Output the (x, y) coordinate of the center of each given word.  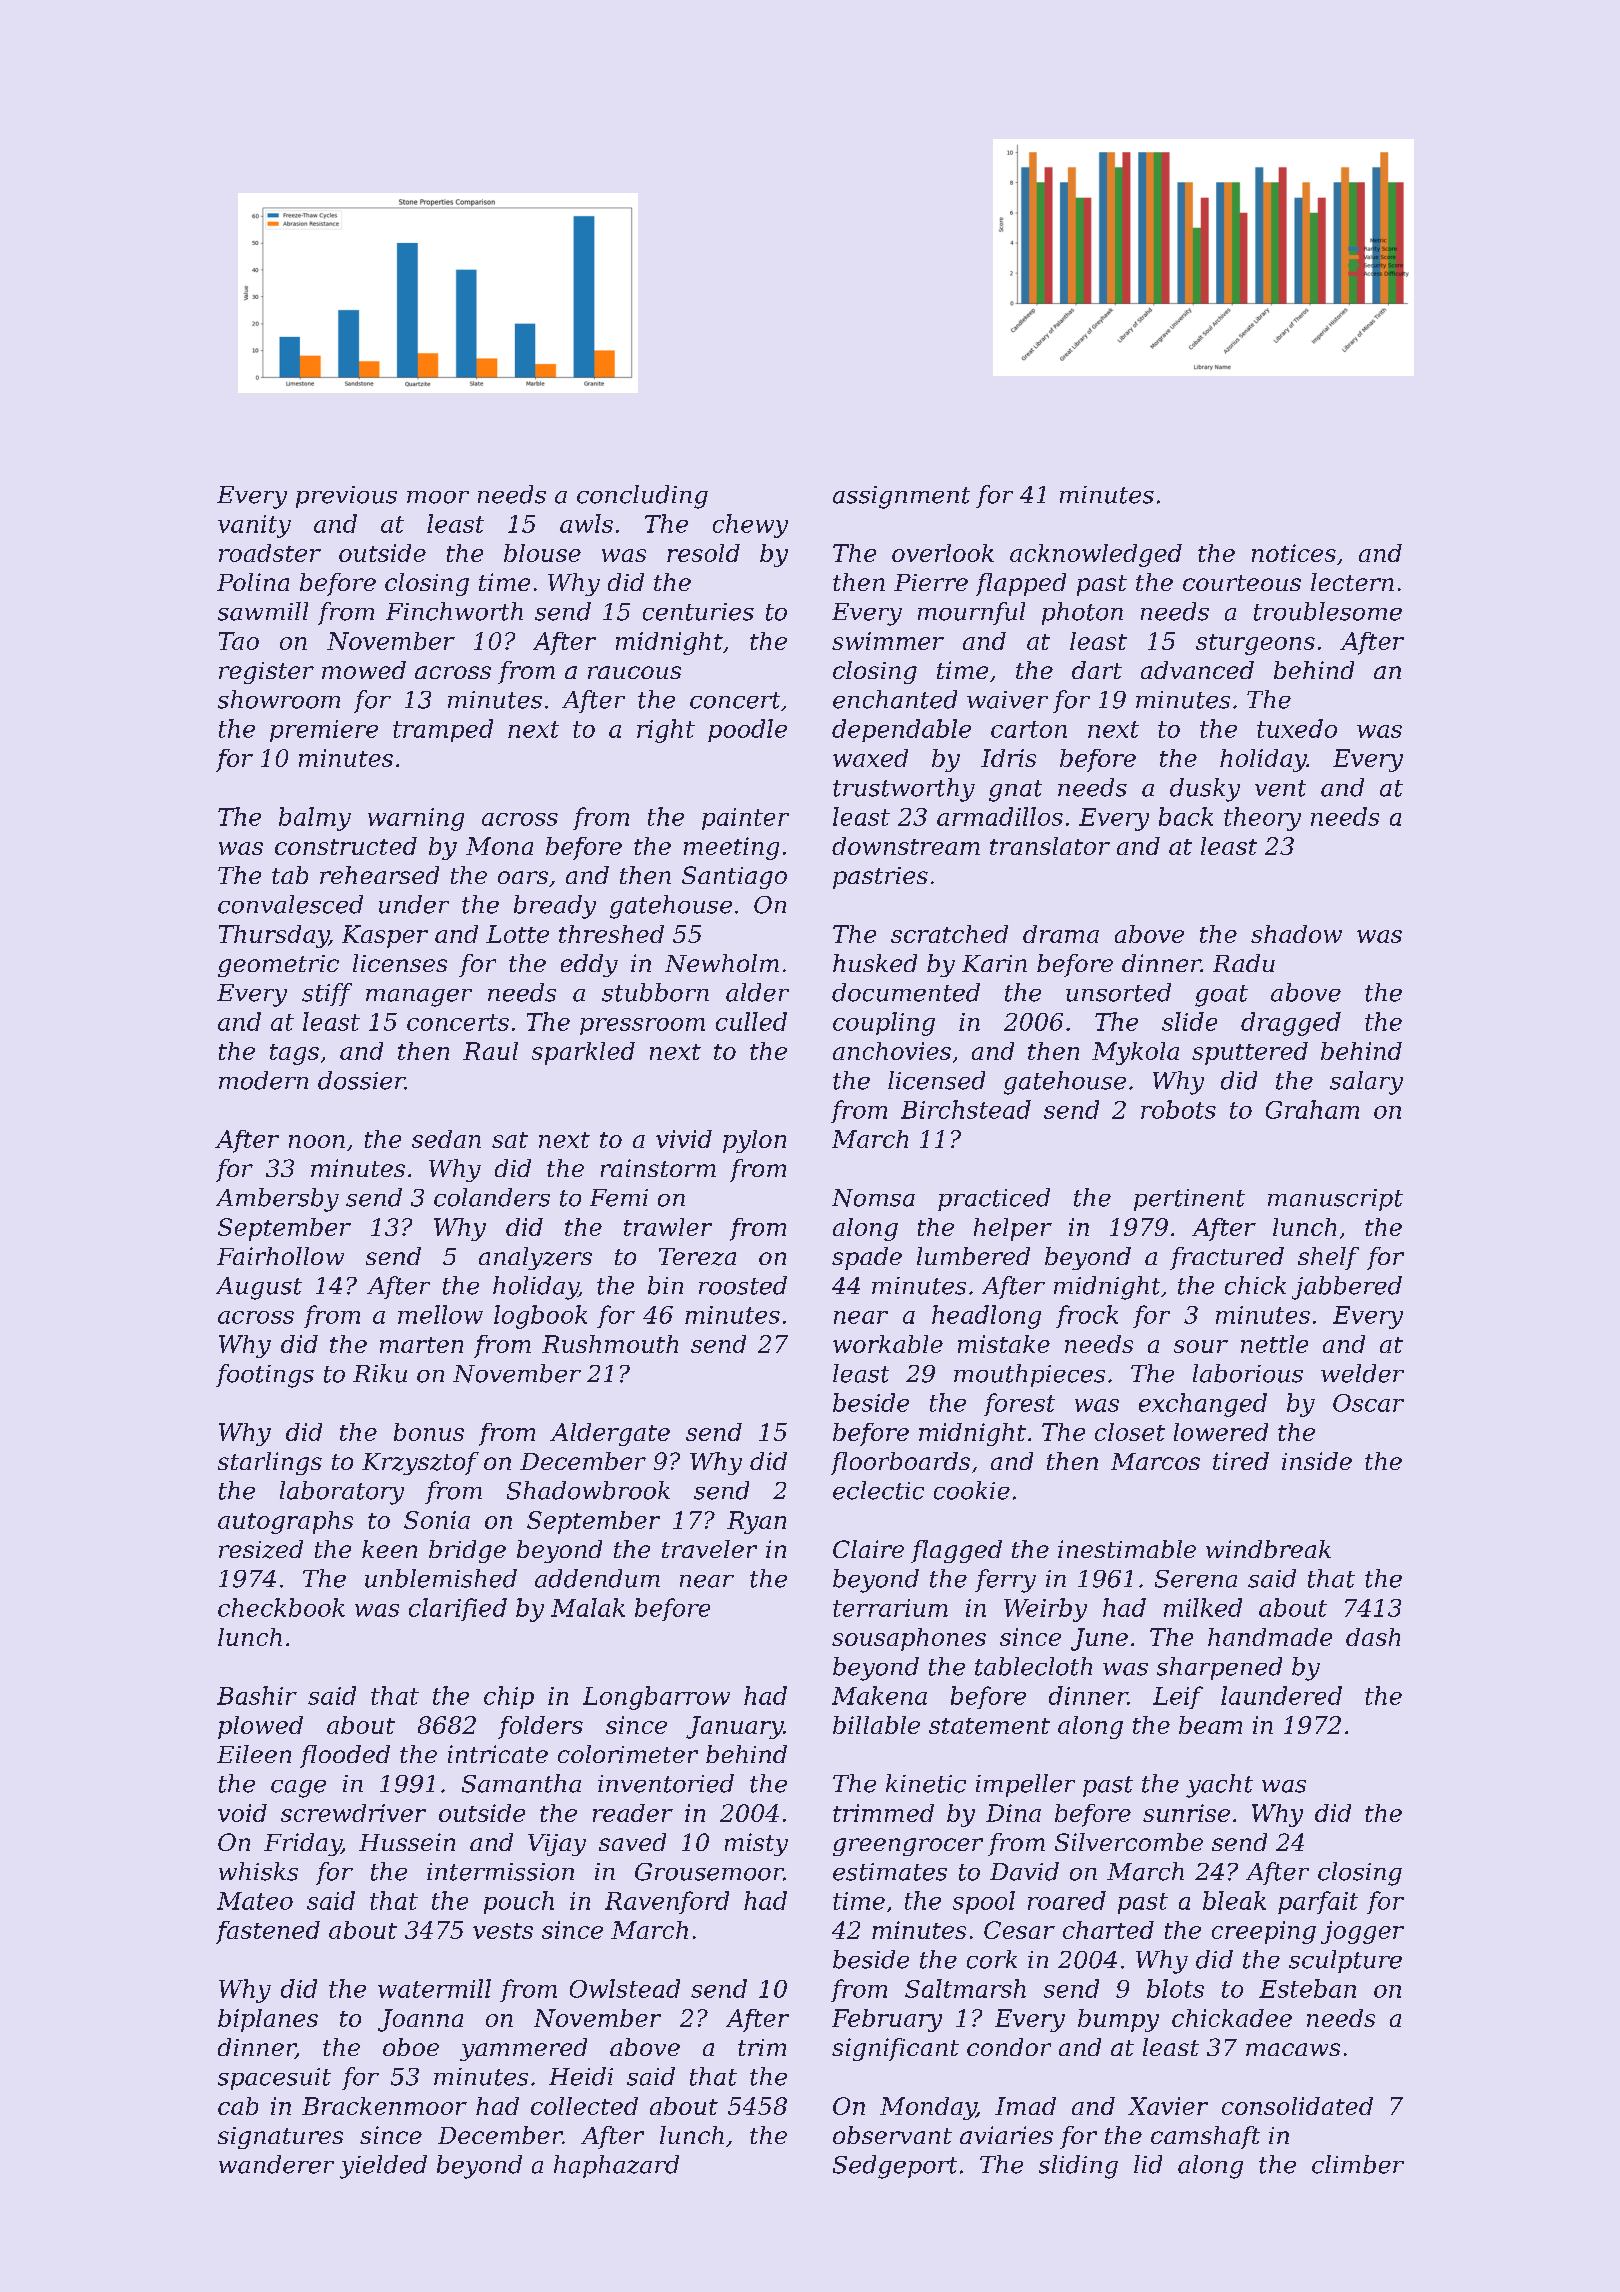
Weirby (1045, 1610)
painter (745, 819)
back (1186, 816)
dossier (361, 1080)
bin (665, 1285)
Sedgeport (895, 2167)
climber (1358, 2164)
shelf (1328, 1258)
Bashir (257, 1695)
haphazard (616, 2166)
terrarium (890, 1608)
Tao (239, 641)
